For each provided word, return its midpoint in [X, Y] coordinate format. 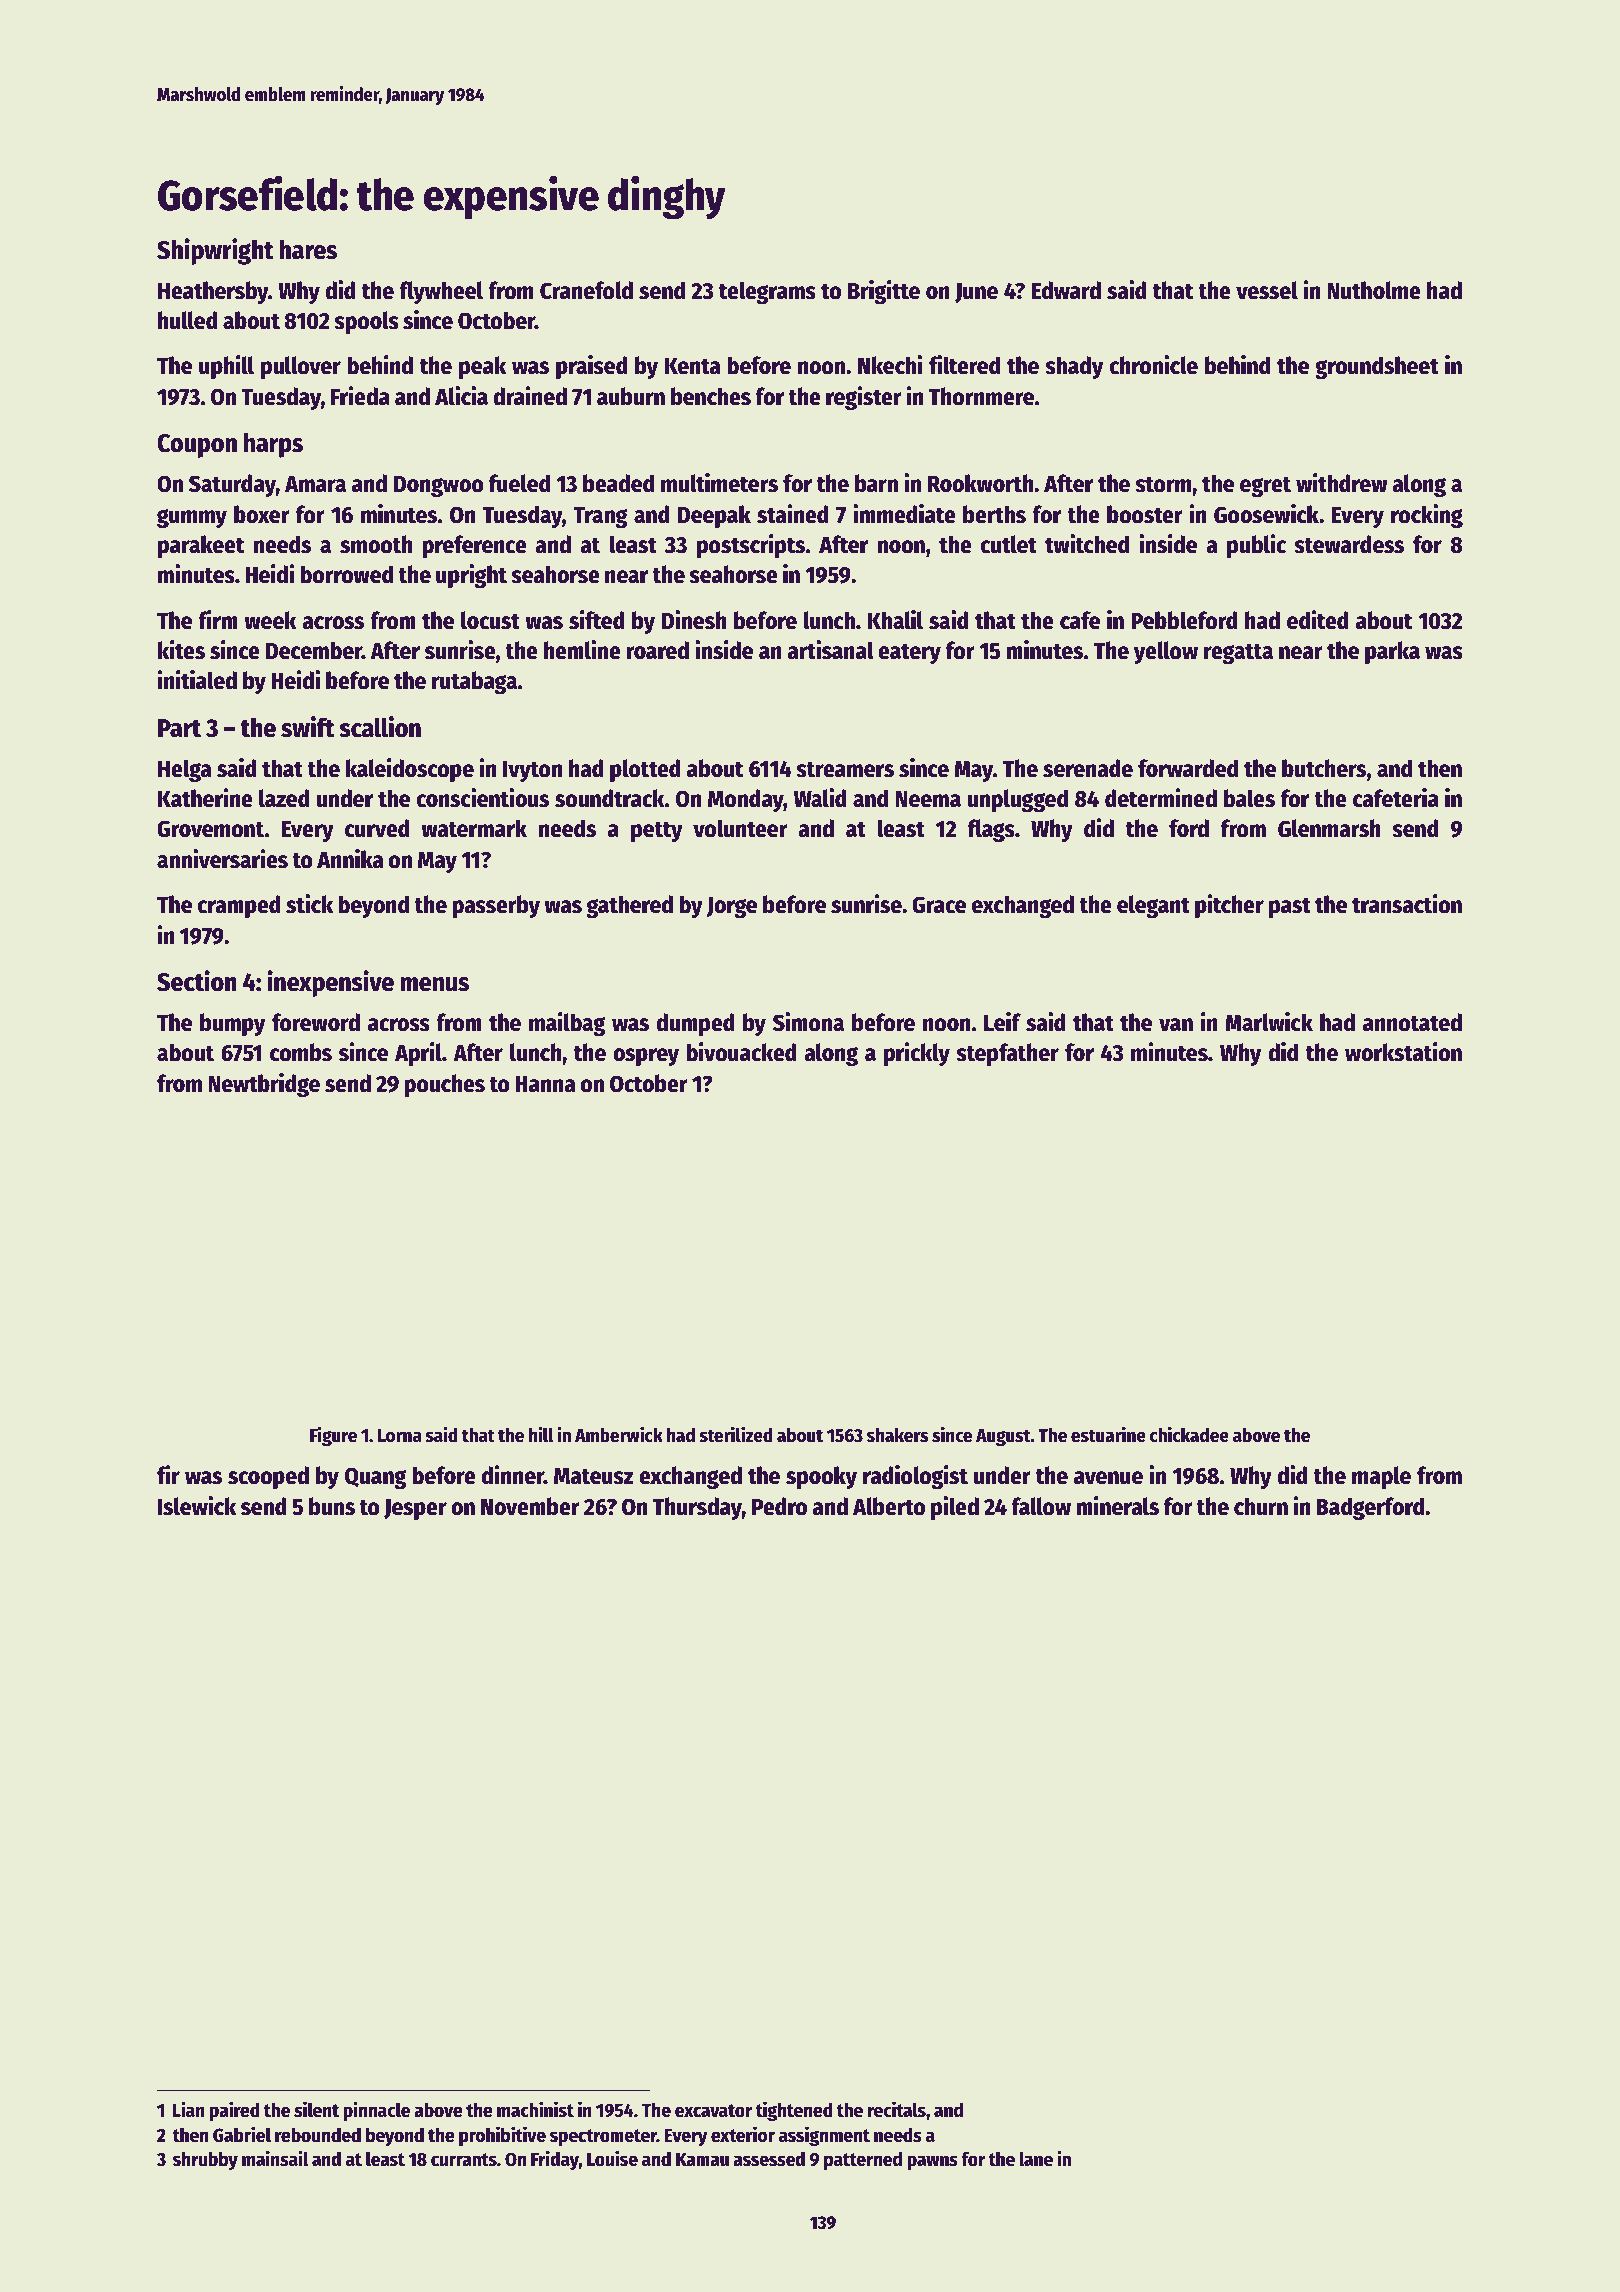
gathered [629, 906]
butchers [1324, 768]
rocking [1427, 516]
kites [181, 650]
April [418, 1054]
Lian [189, 2109]
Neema [928, 799]
